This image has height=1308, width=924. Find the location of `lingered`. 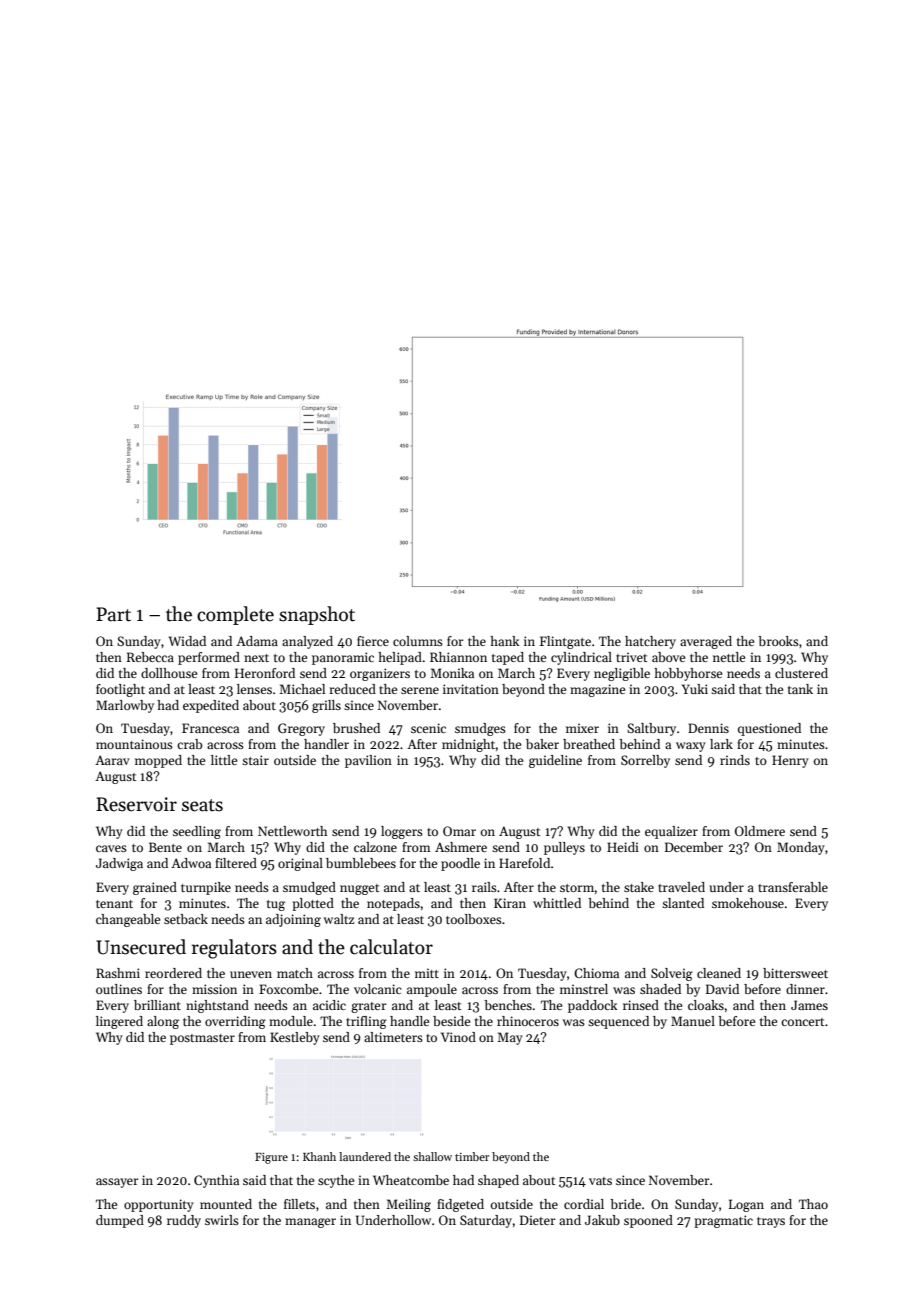

lingered is located at coordinates (119, 1022).
